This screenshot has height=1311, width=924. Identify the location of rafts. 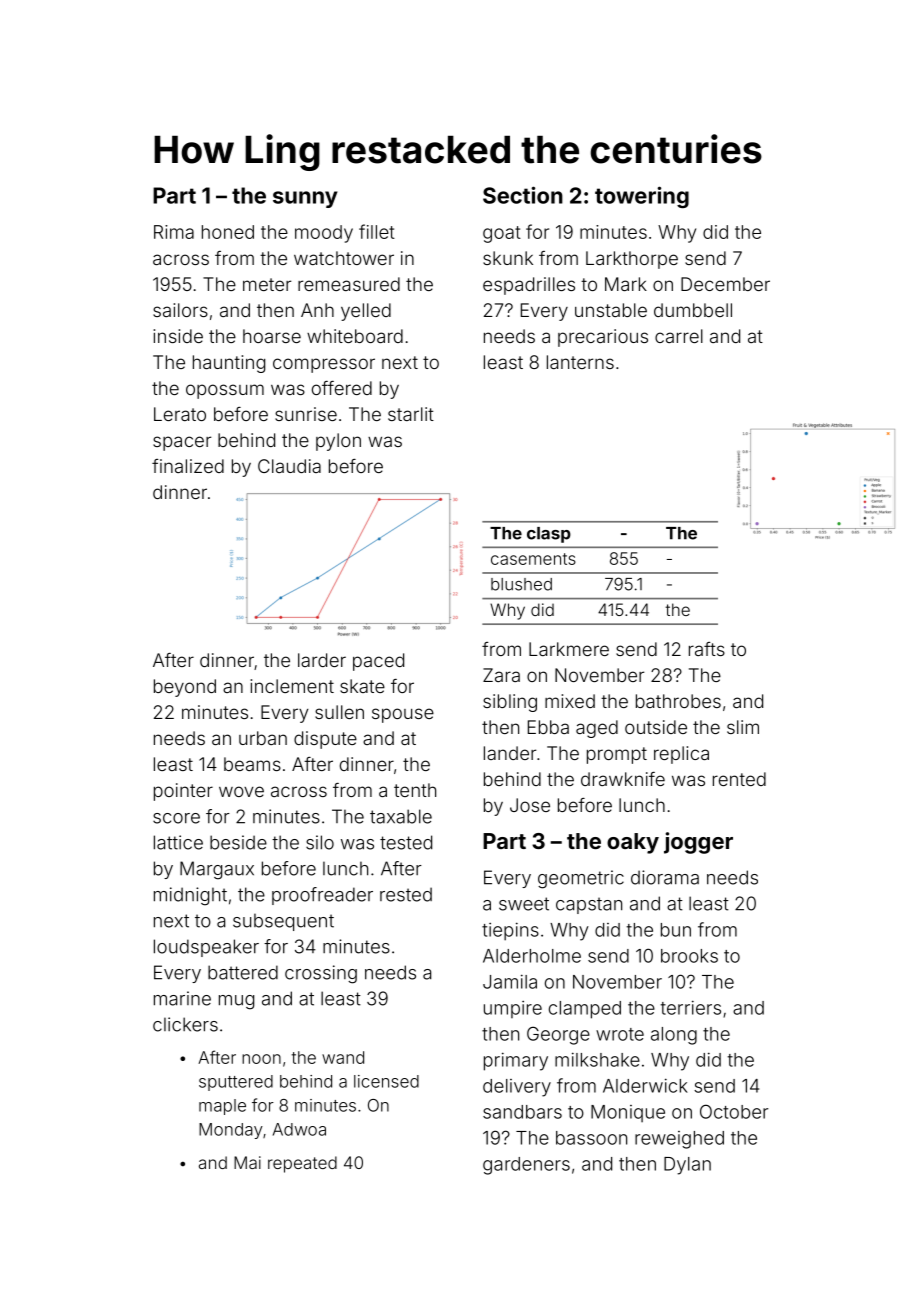
(707, 649).
